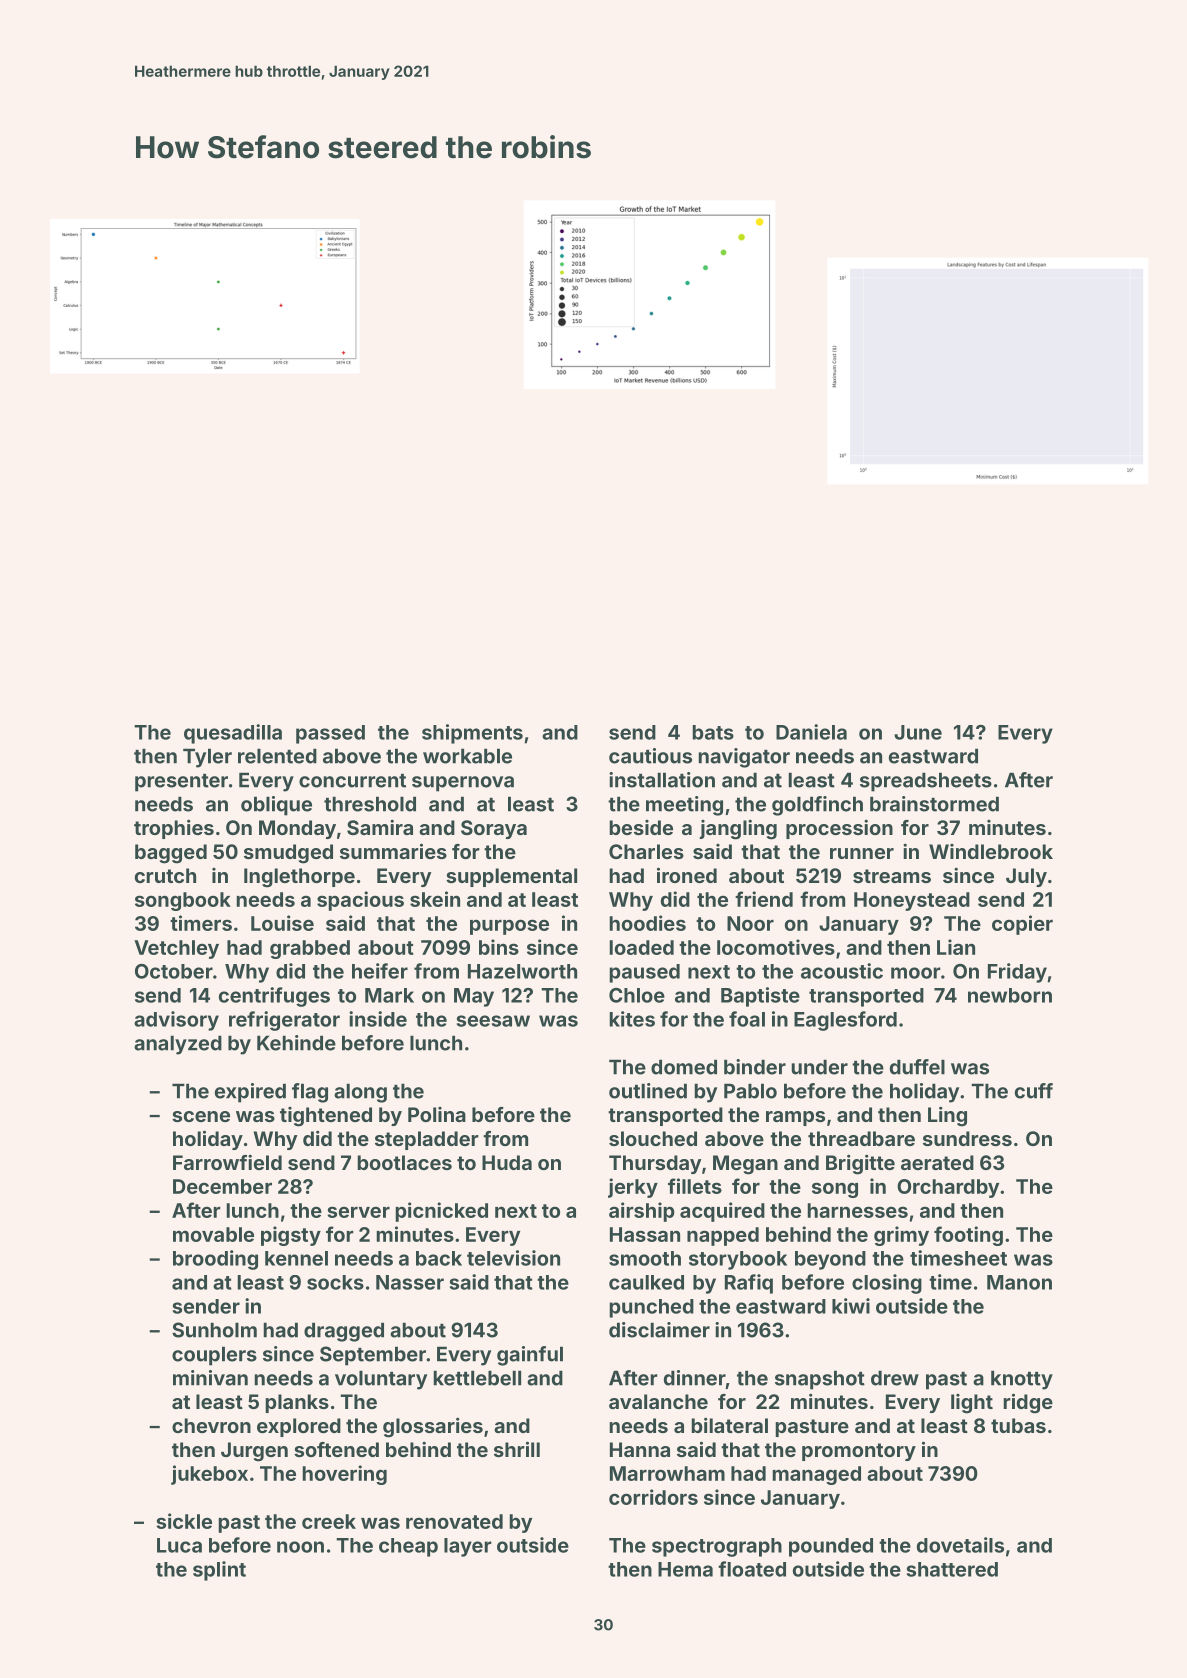  I want to click on shipments, so click(472, 734).
